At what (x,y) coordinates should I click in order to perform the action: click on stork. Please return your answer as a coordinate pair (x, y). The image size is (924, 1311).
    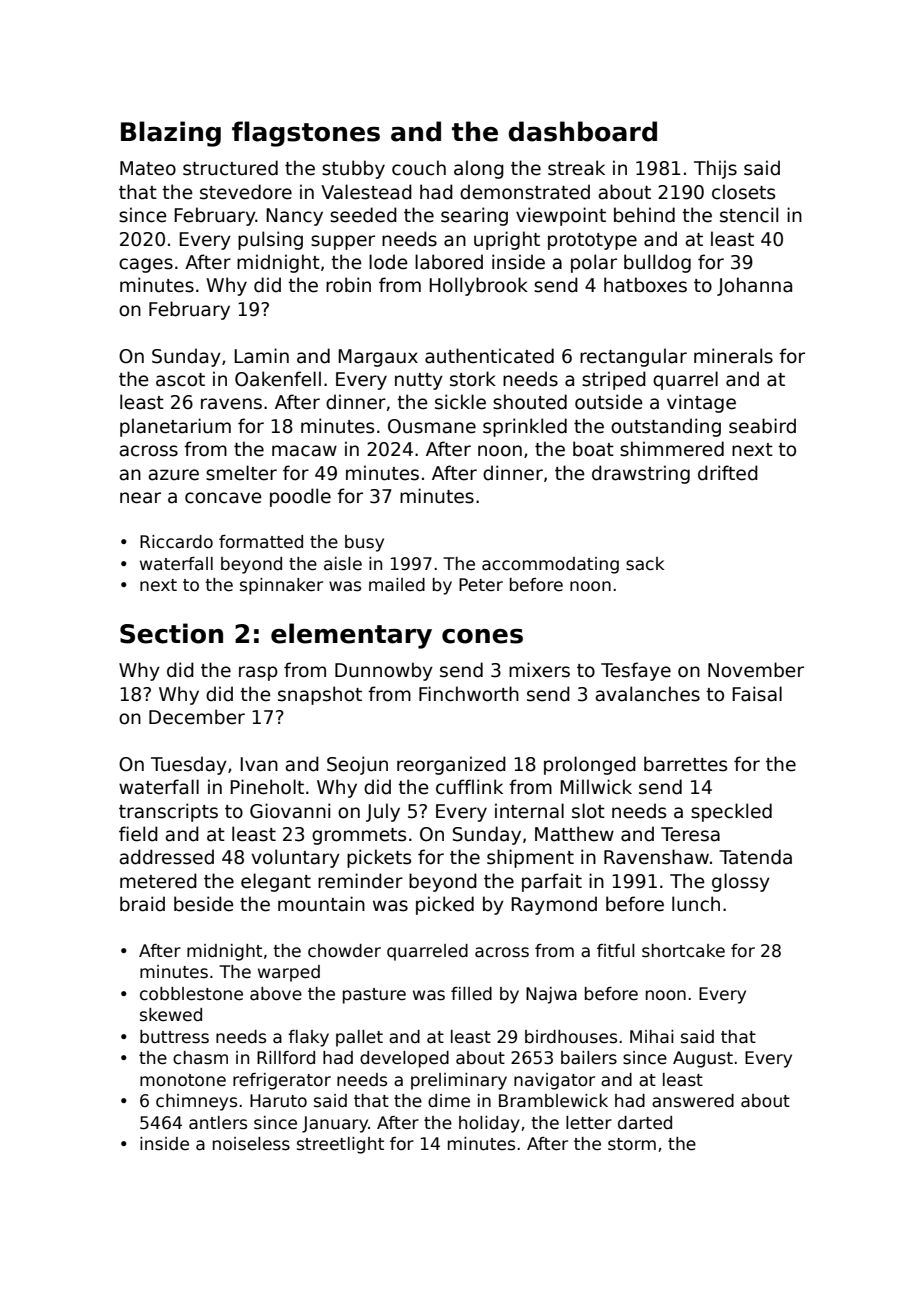
    Looking at the image, I should click on (473, 379).
